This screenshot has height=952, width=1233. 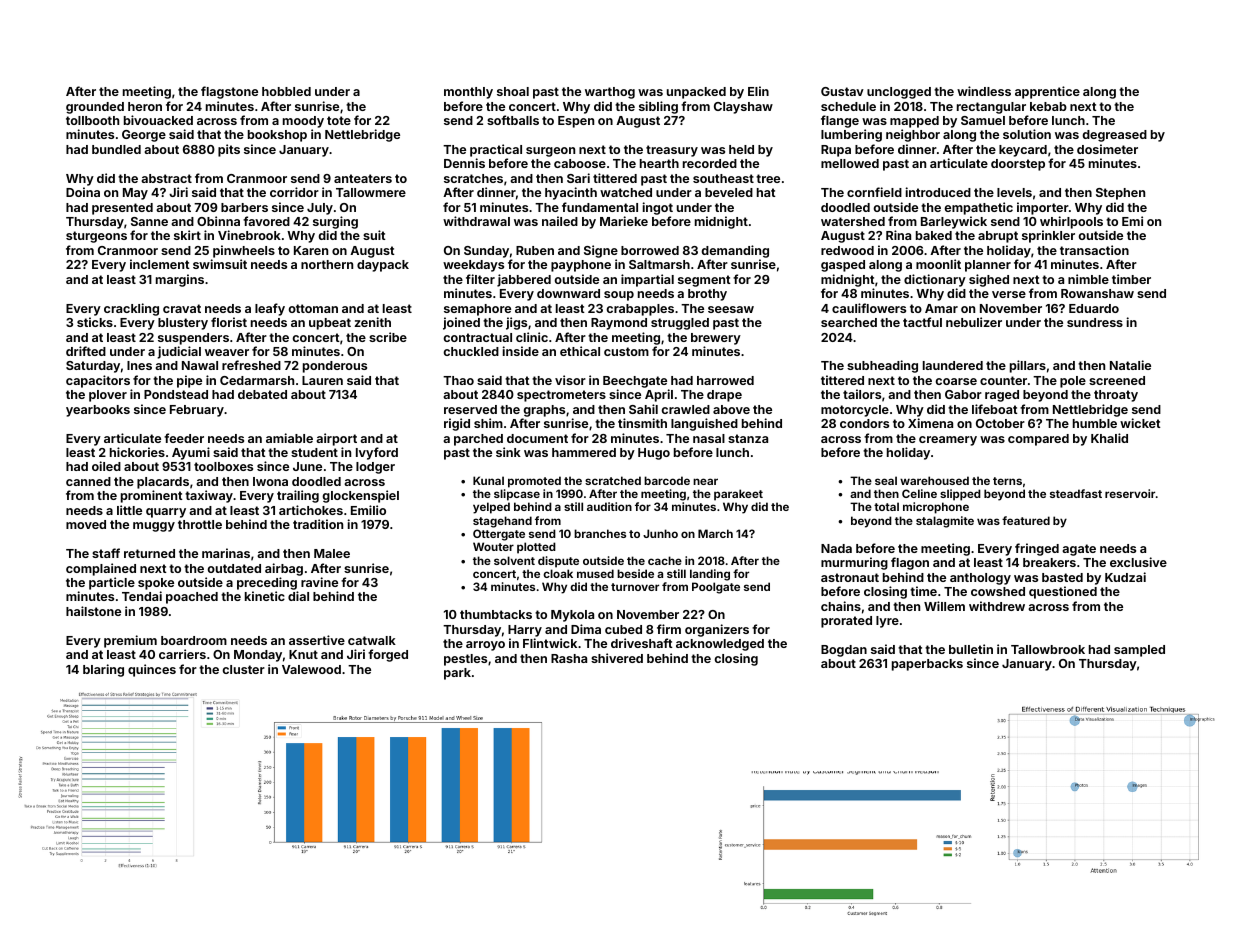 What do you see at coordinates (971, 649) in the screenshot?
I see `bulletin` at bounding box center [971, 649].
